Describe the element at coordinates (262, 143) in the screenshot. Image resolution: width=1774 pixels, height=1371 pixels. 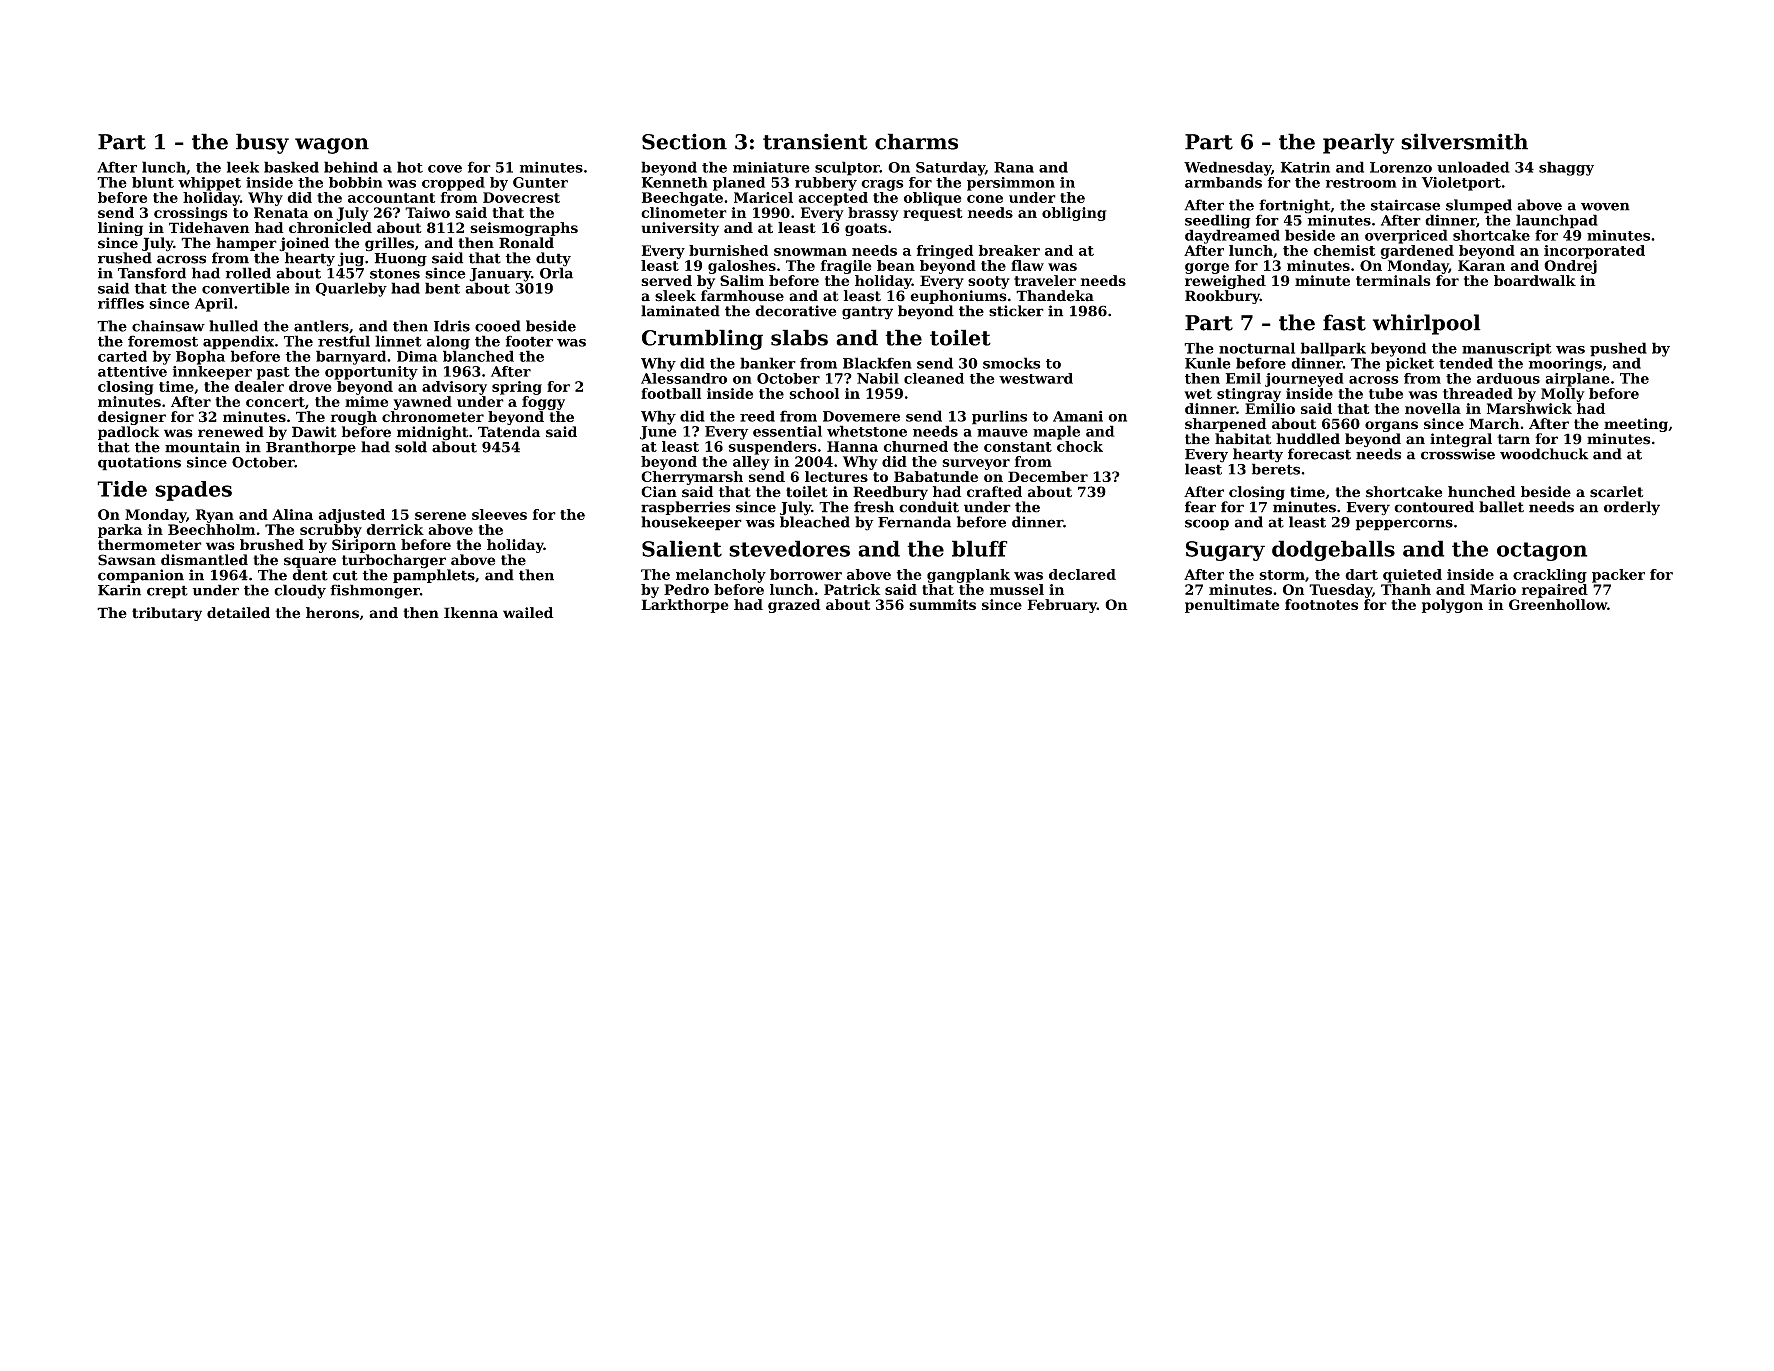
I see `busy` at that location.
